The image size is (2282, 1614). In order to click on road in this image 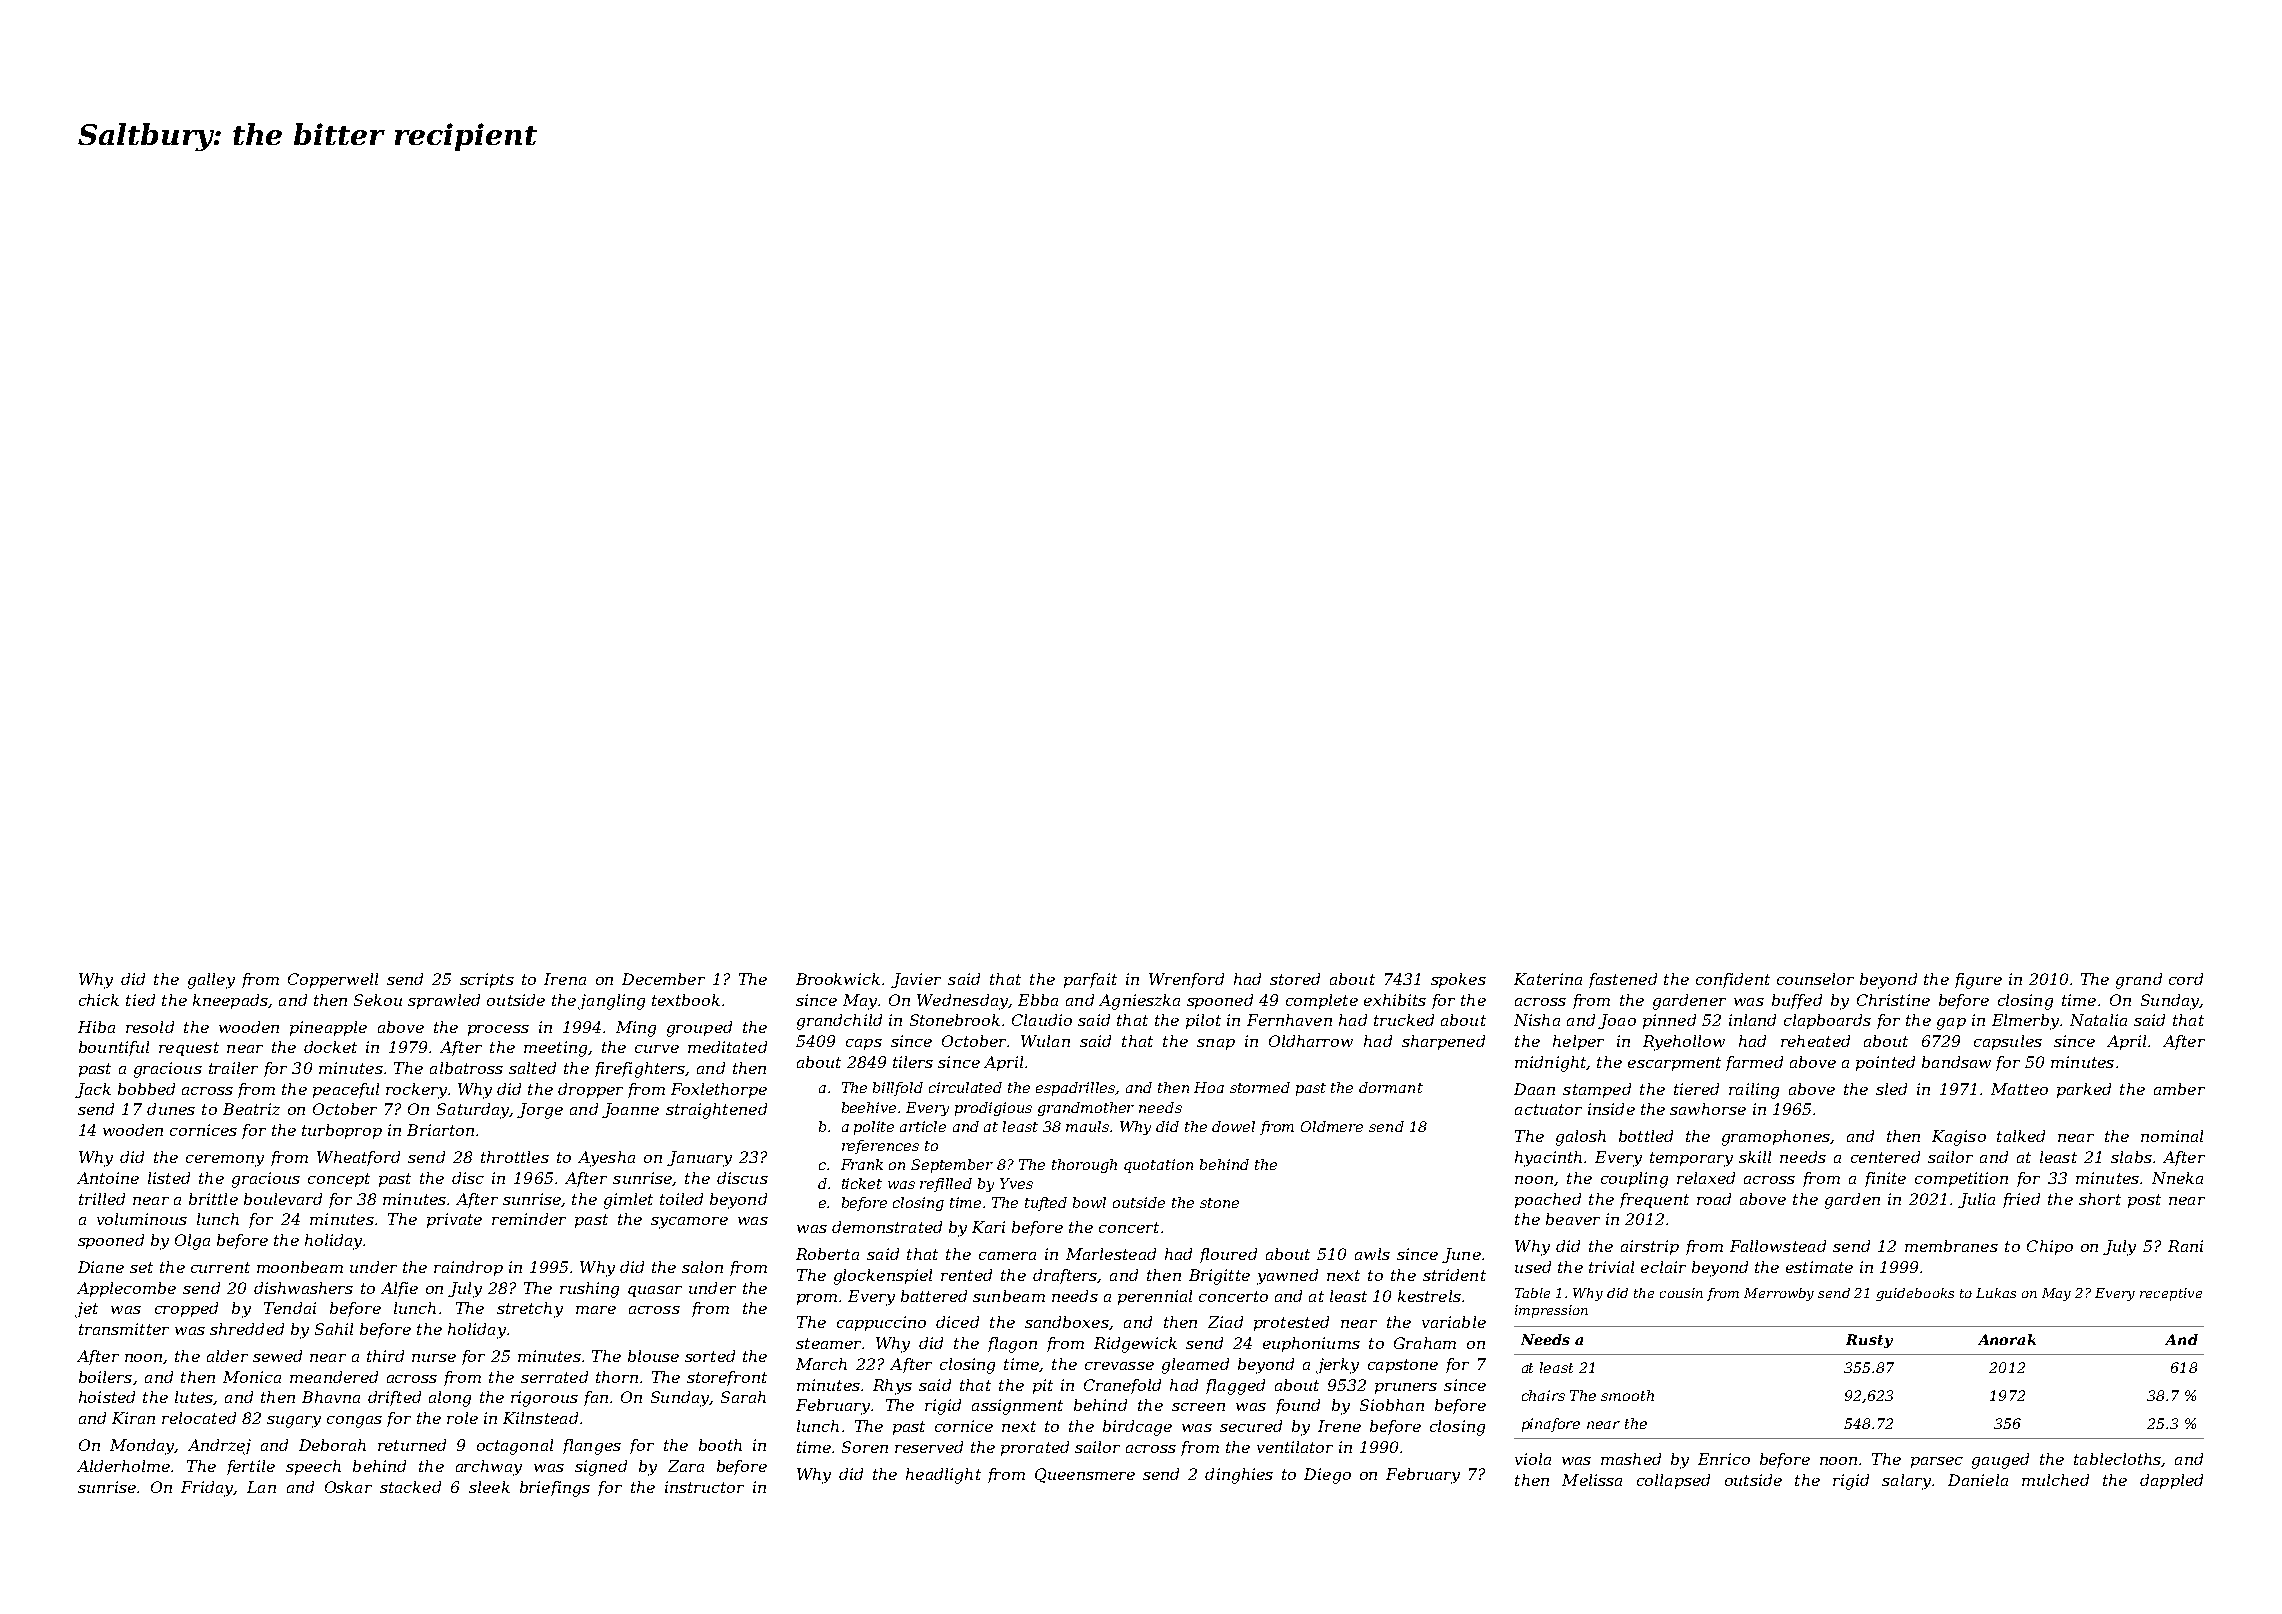, I will do `click(1714, 1199)`.
